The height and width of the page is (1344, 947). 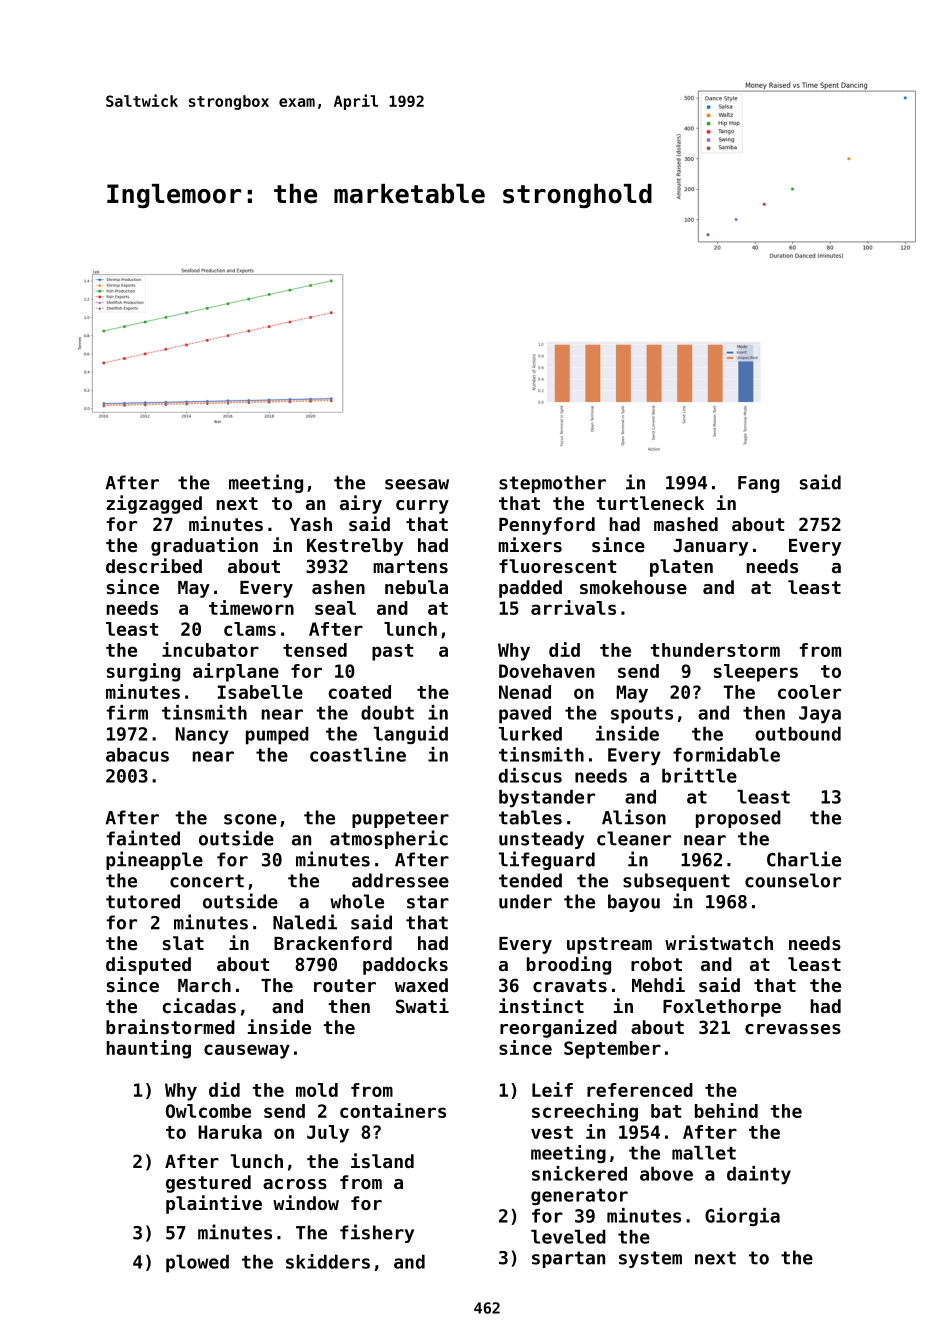 I want to click on star, so click(x=428, y=902).
